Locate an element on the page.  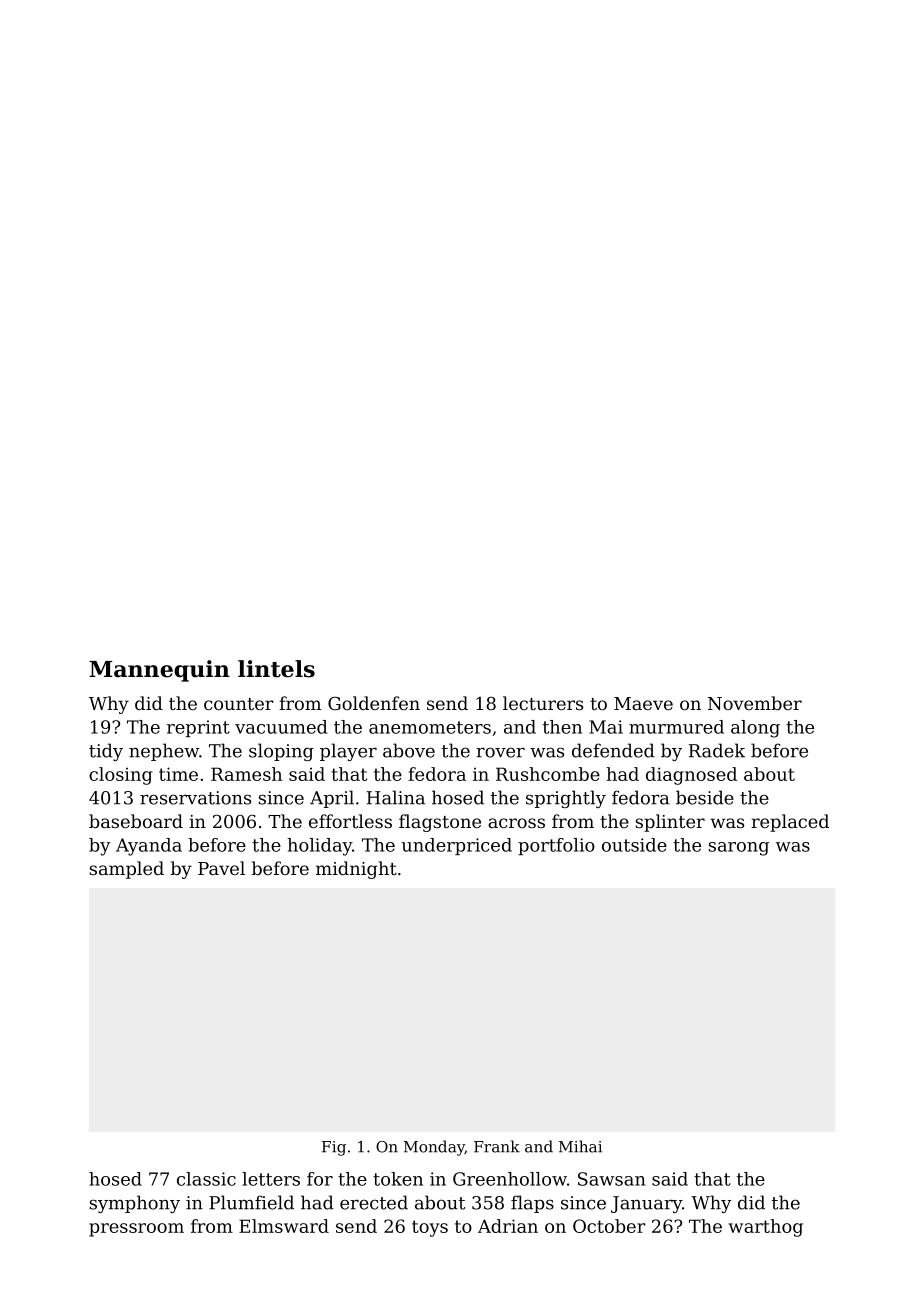
Fig is located at coordinates (334, 1148).
